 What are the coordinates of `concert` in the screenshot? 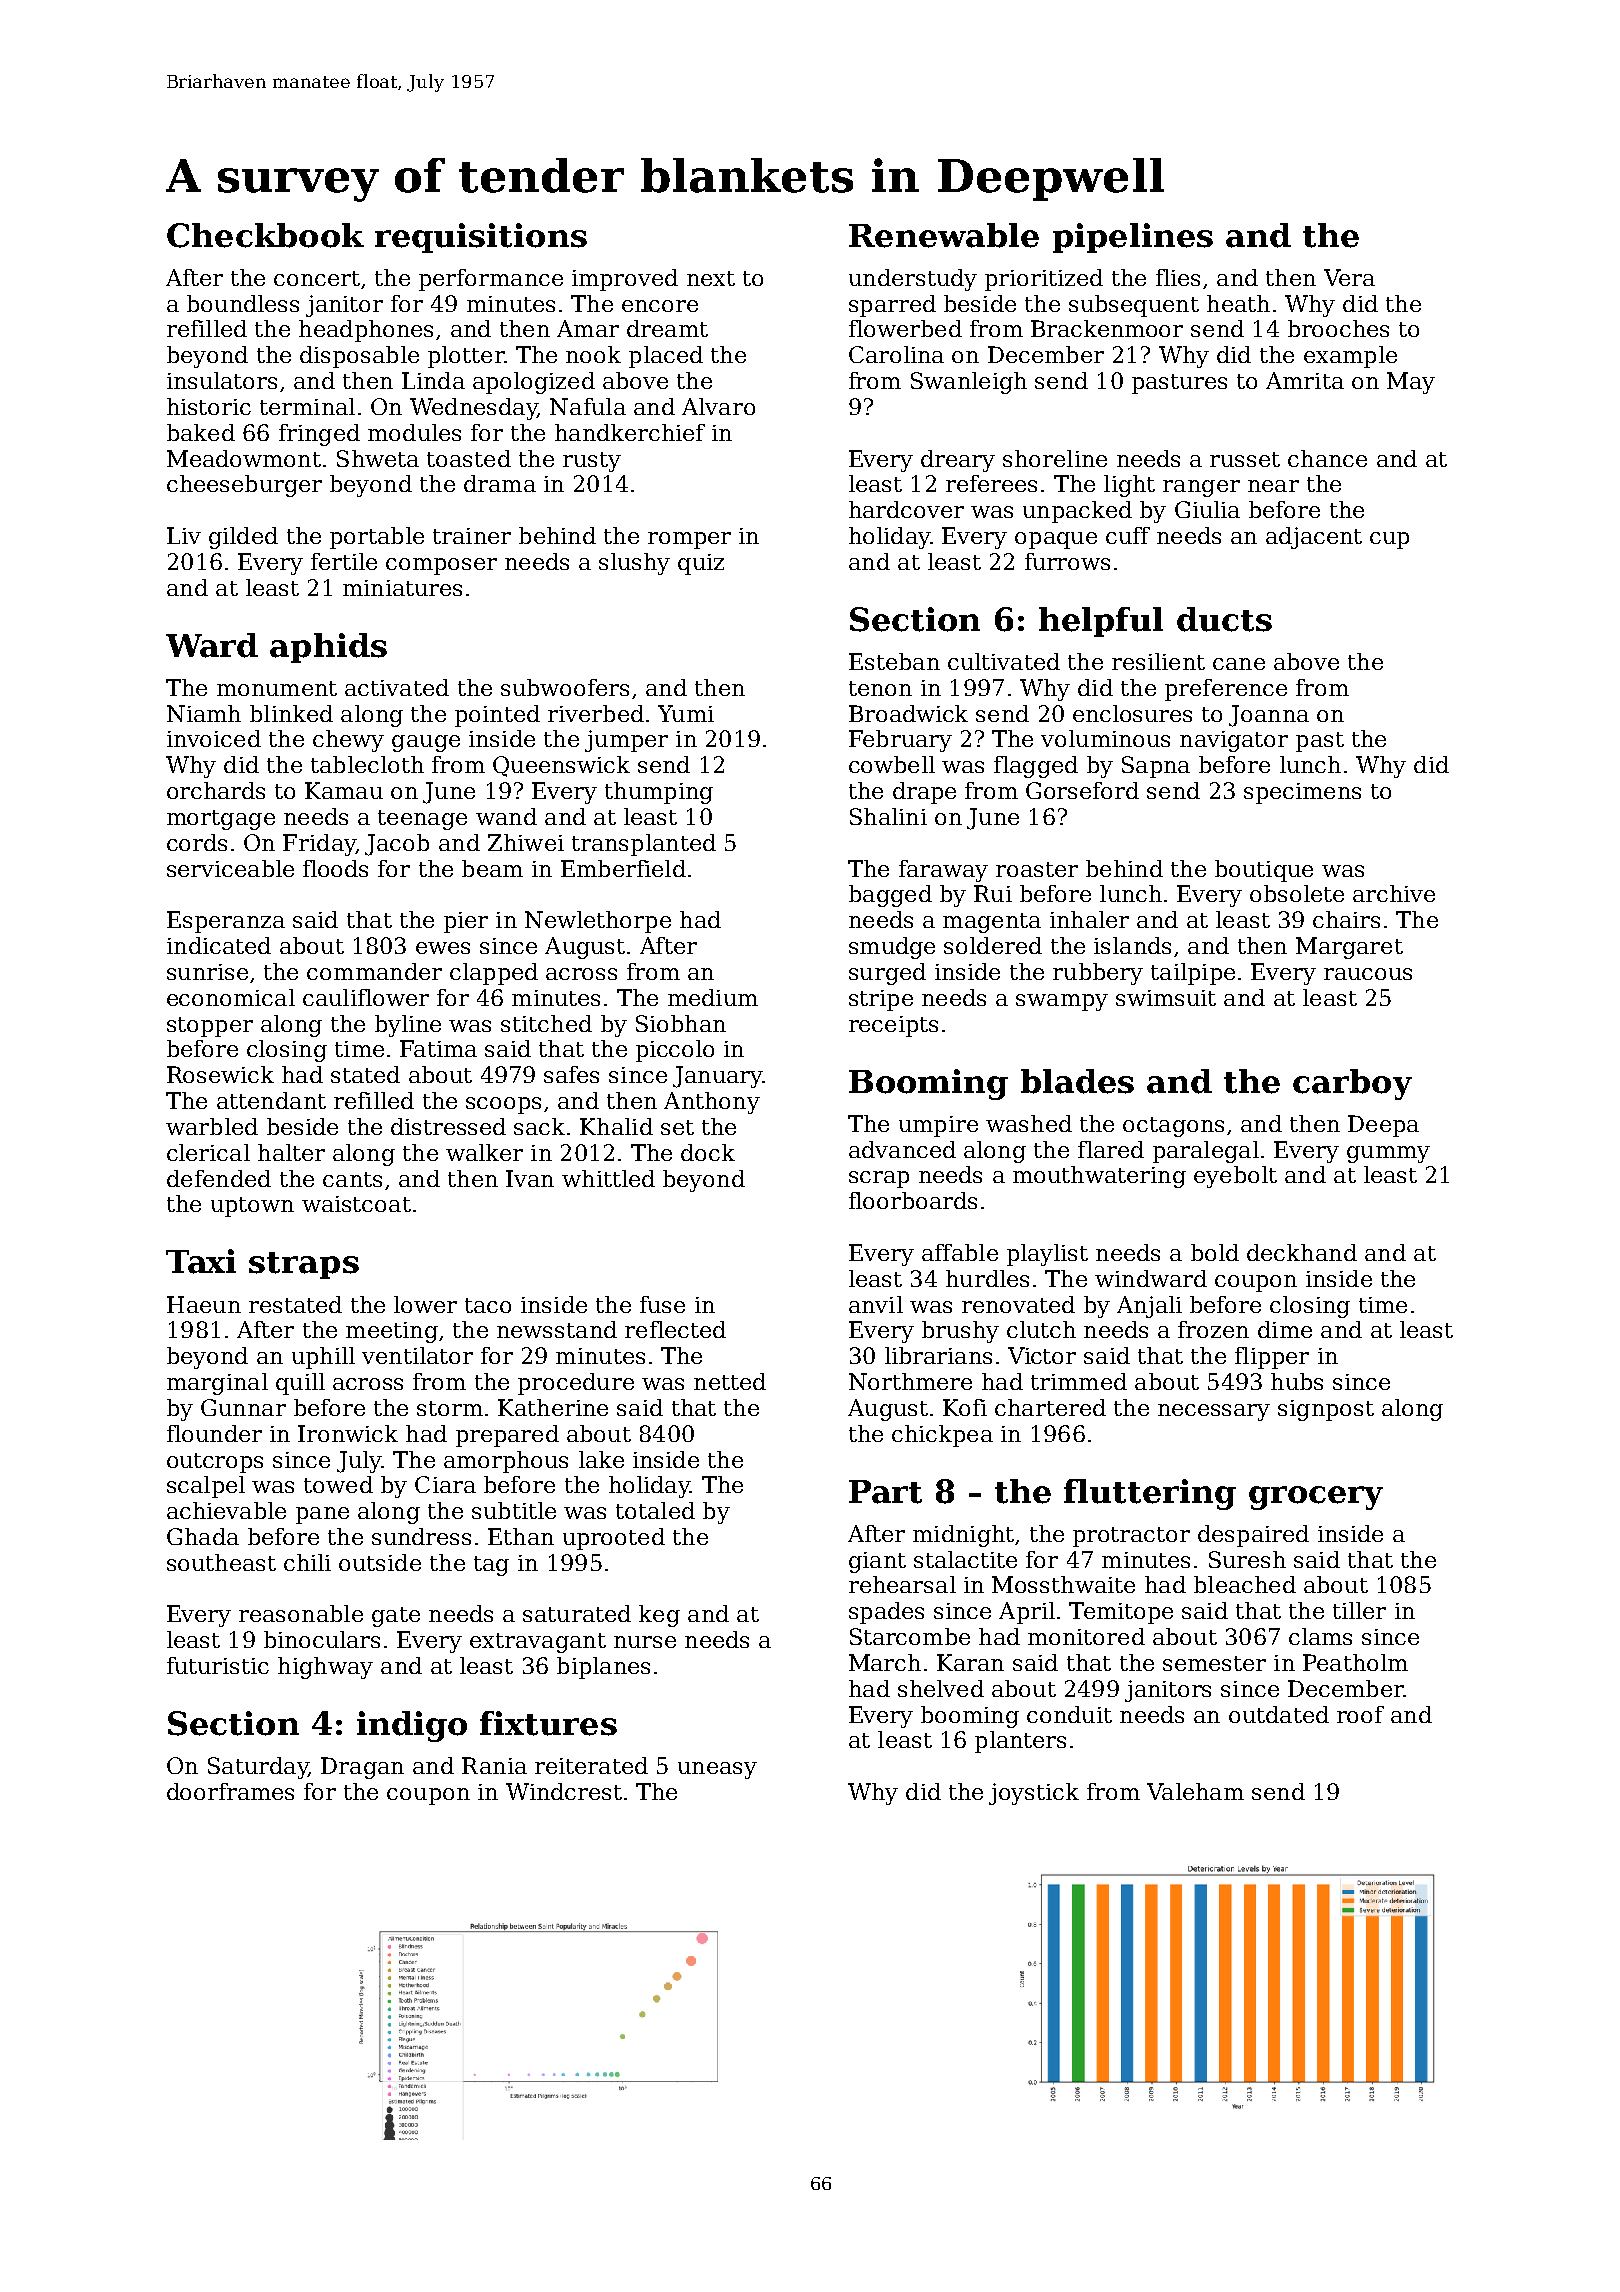 It's located at (317, 278).
